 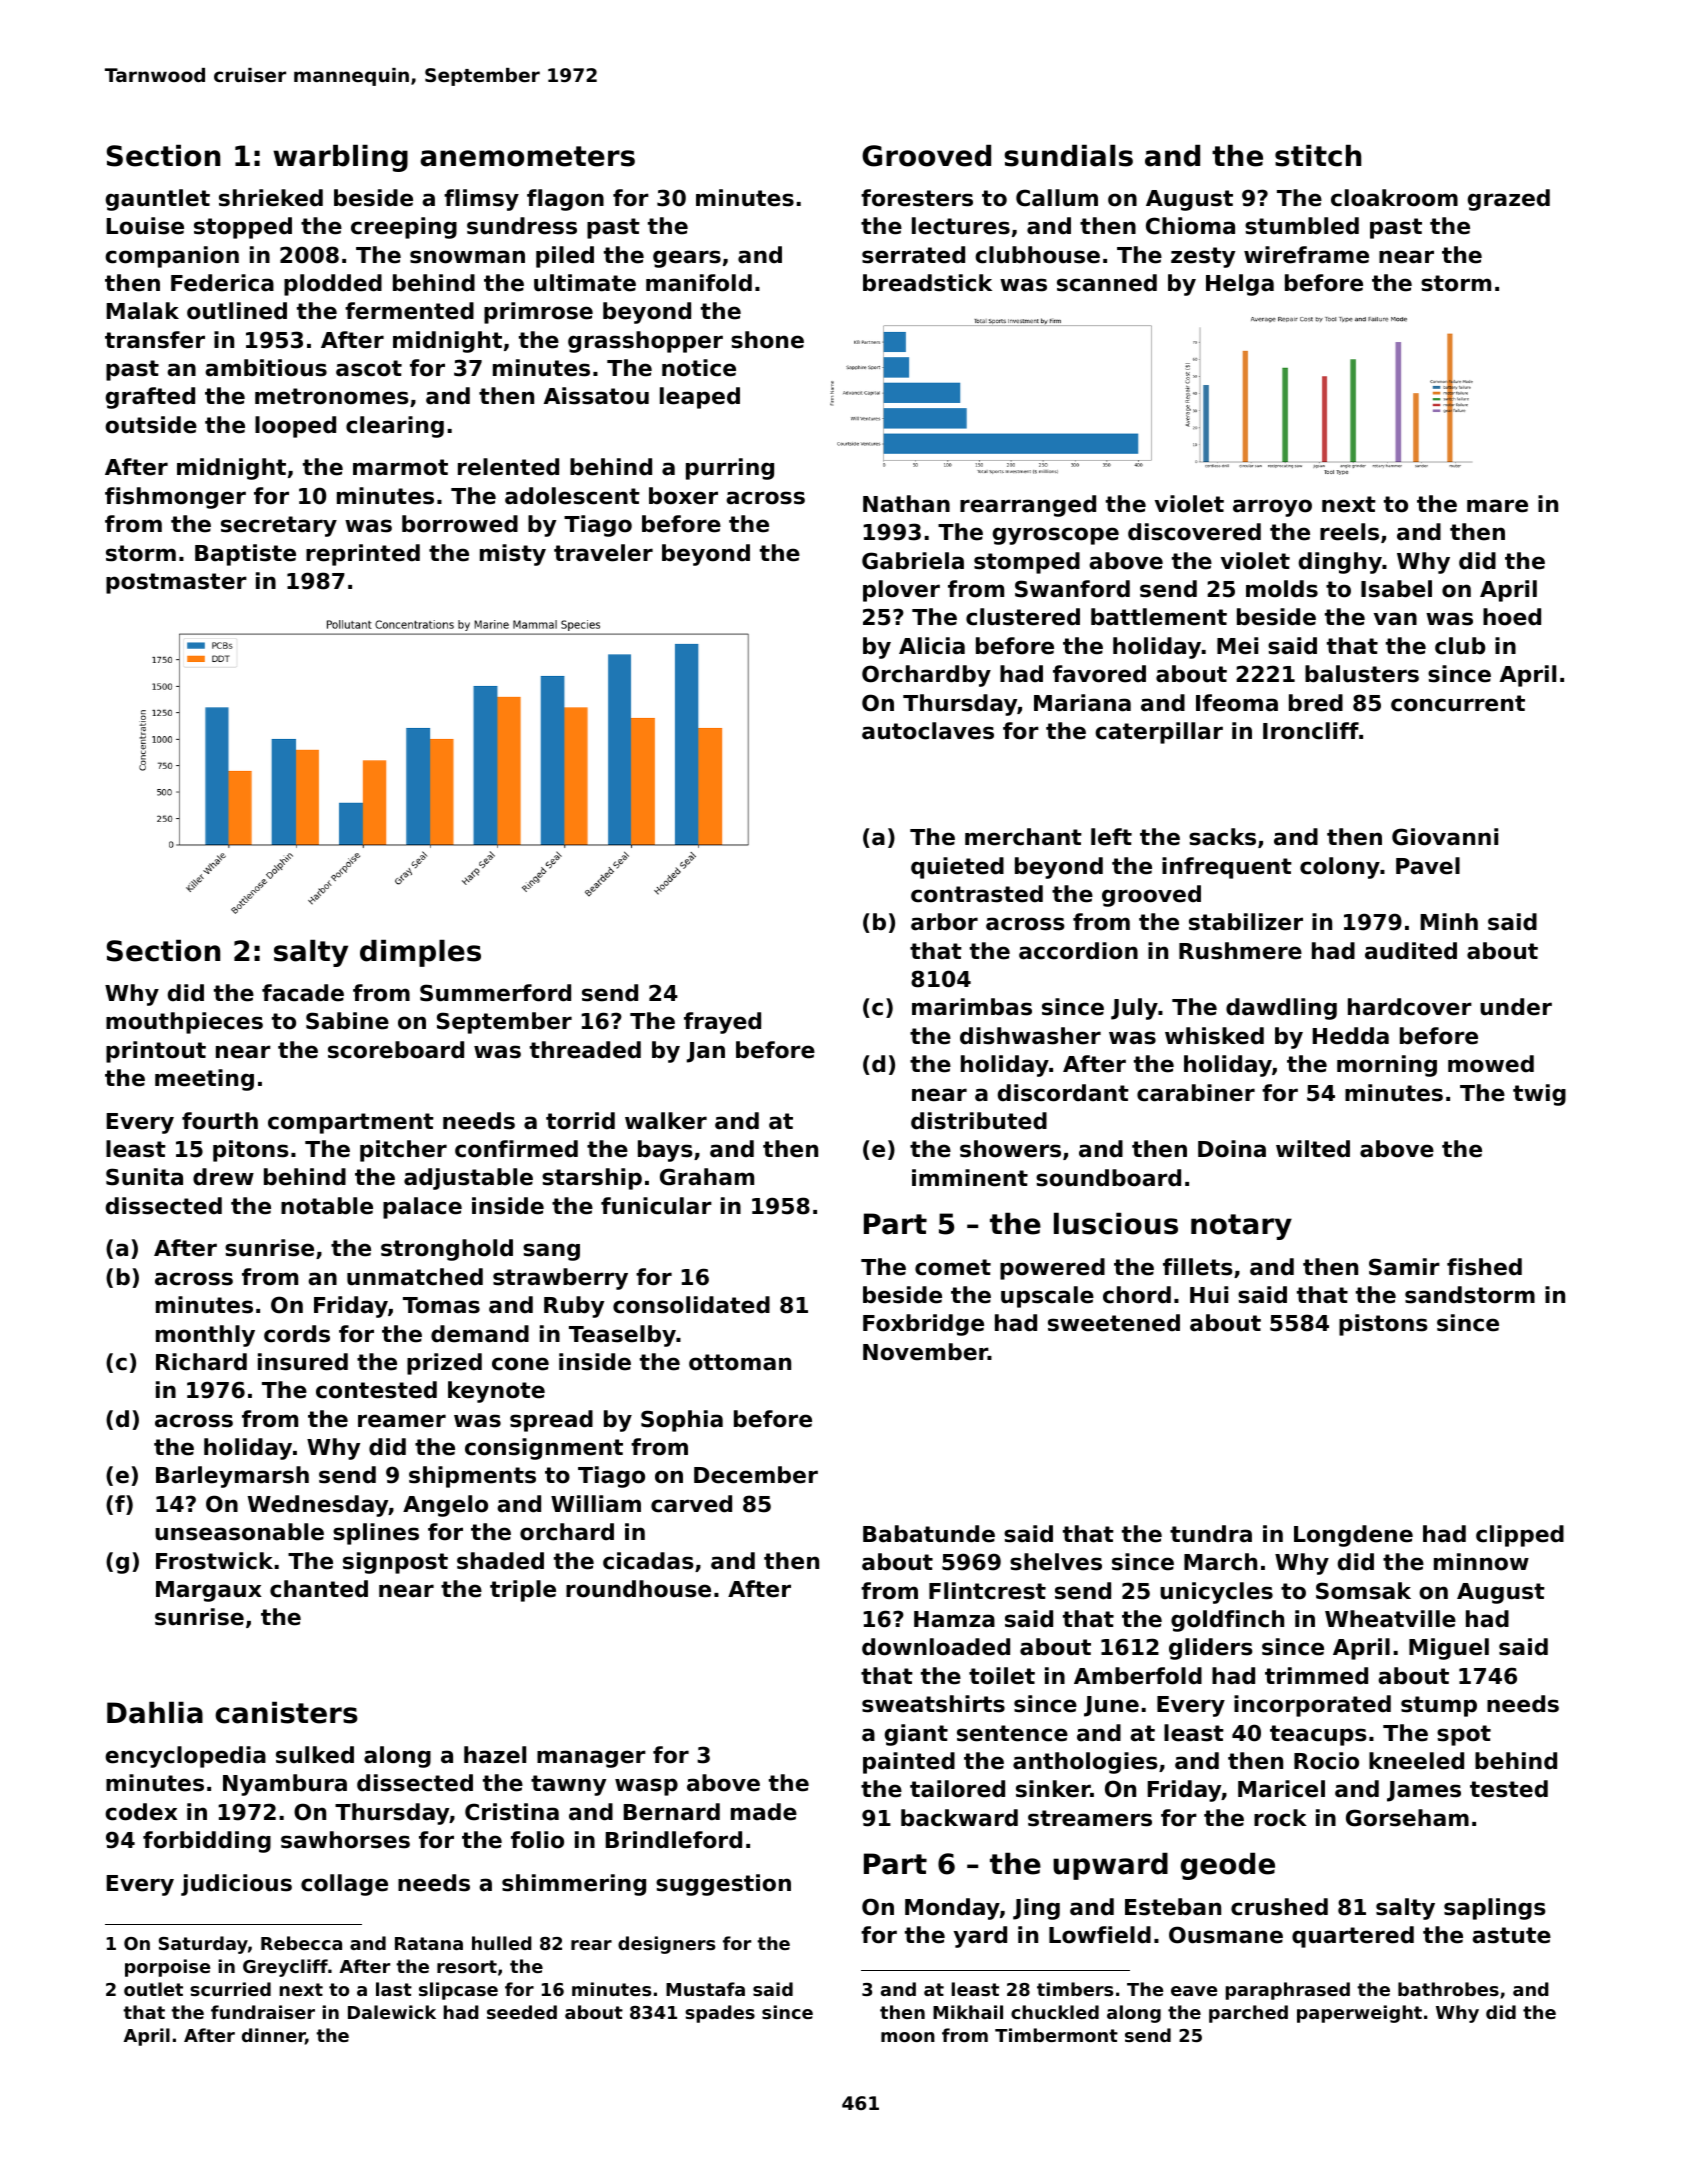 What do you see at coordinates (972, 1007) in the screenshot?
I see `marimbas` at bounding box center [972, 1007].
